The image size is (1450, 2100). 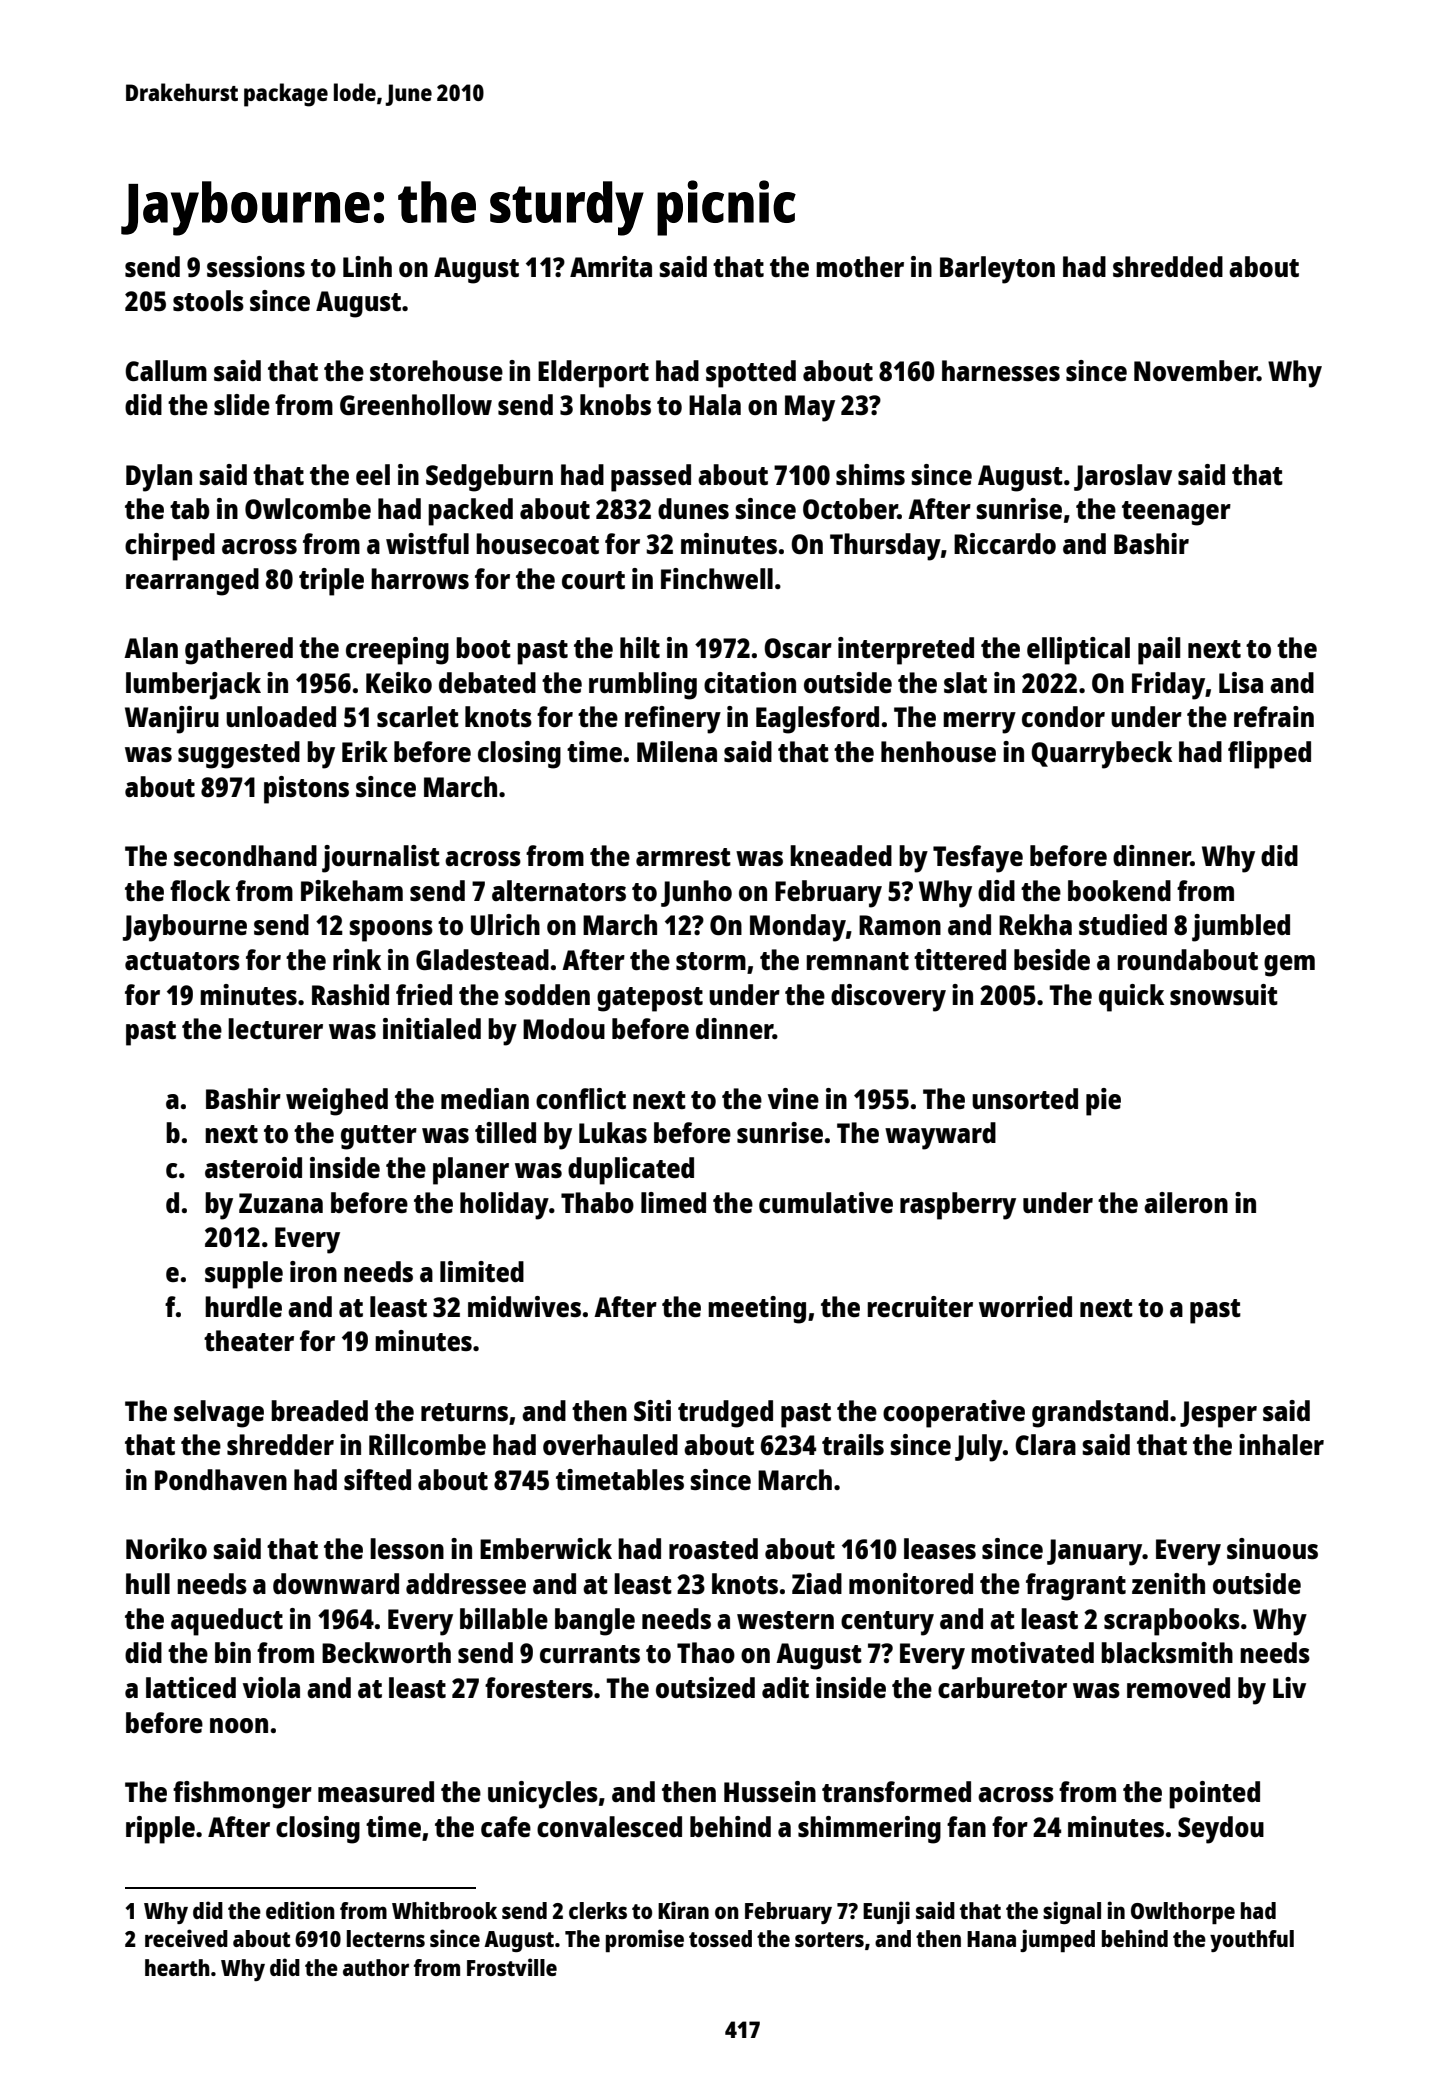 What do you see at coordinates (191, 1687) in the screenshot?
I see `latticed` at bounding box center [191, 1687].
